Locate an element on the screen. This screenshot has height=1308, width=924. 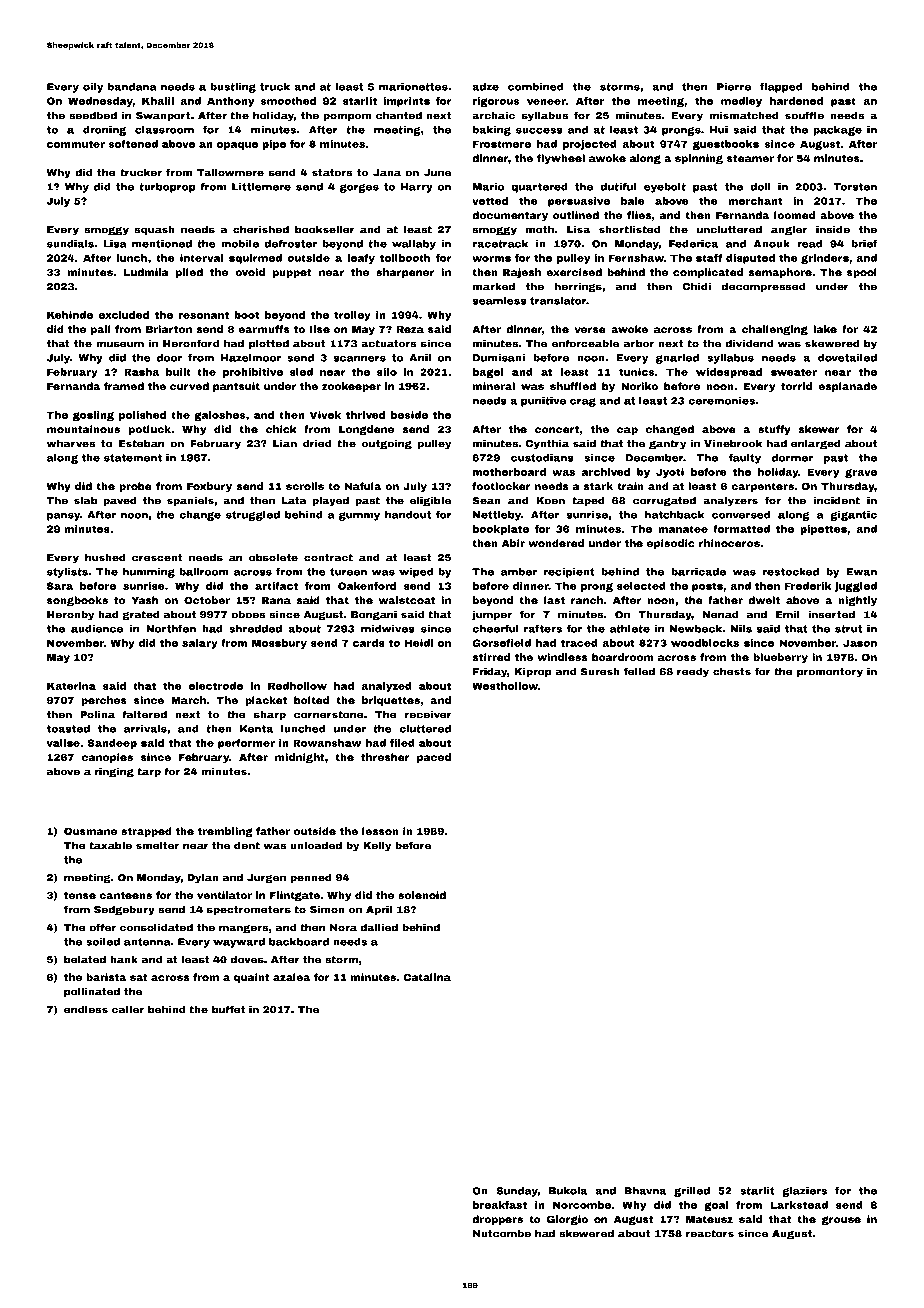
Kenta is located at coordinates (256, 729).
